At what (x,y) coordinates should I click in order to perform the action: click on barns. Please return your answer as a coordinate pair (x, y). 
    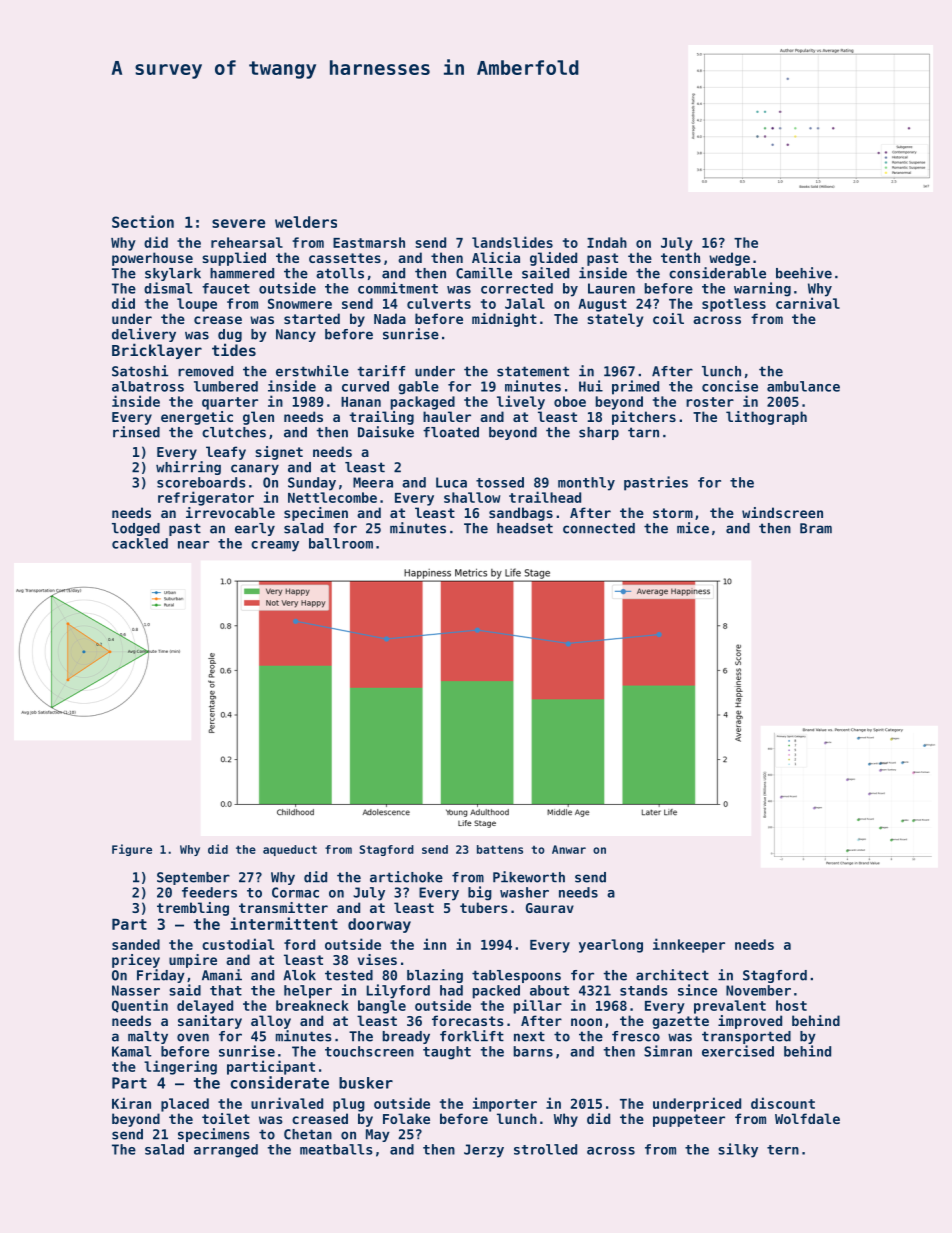
    Looking at the image, I should click on (533, 1051).
